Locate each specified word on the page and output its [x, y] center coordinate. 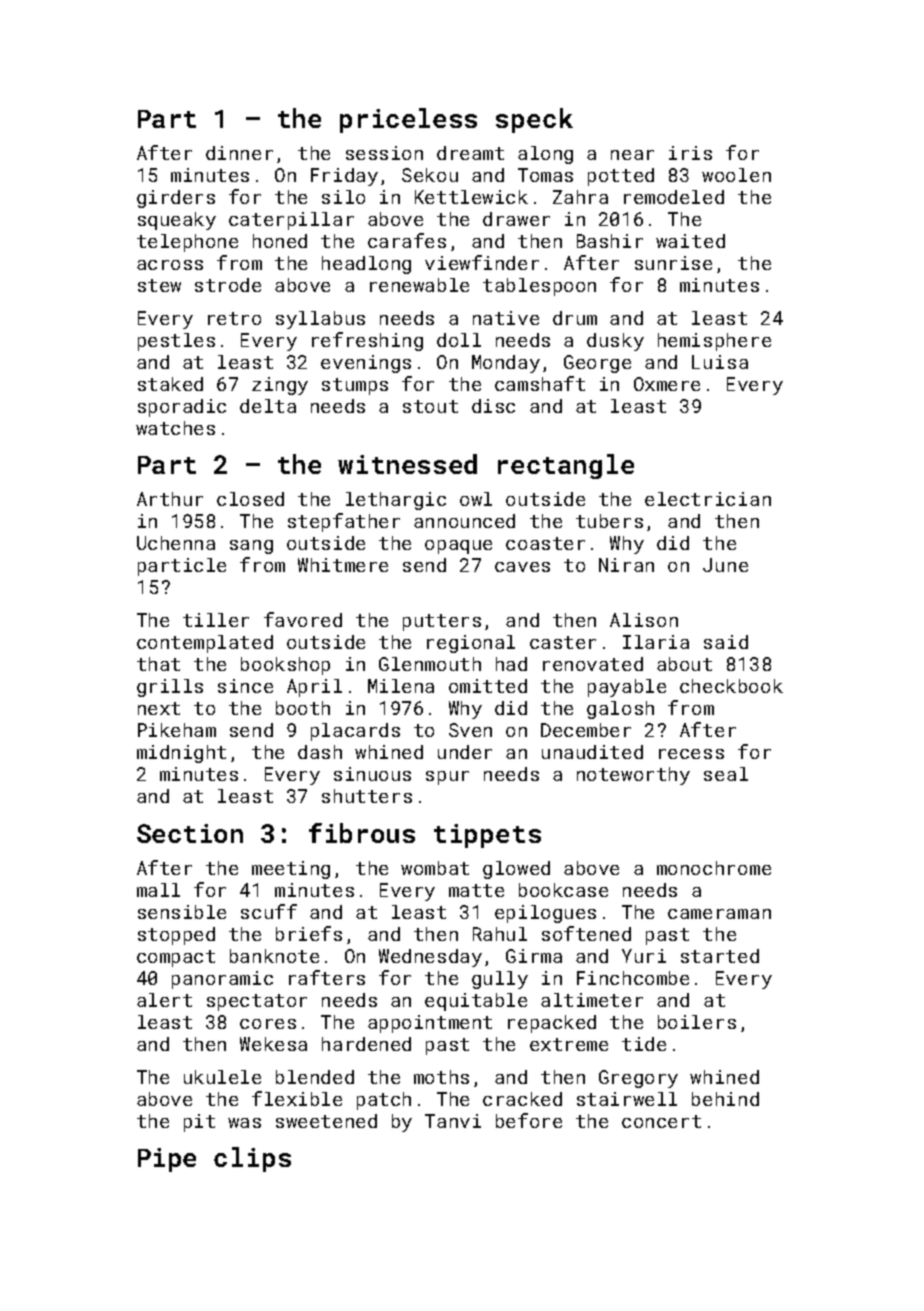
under [465, 752]
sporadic [182, 408]
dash [320, 752]
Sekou [430, 175]
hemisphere [714, 342]
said [726, 642]
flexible [297, 1098]
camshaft [540, 383]
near [632, 155]
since [245, 686]
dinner [239, 153]
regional [471, 644]
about [684, 664]
